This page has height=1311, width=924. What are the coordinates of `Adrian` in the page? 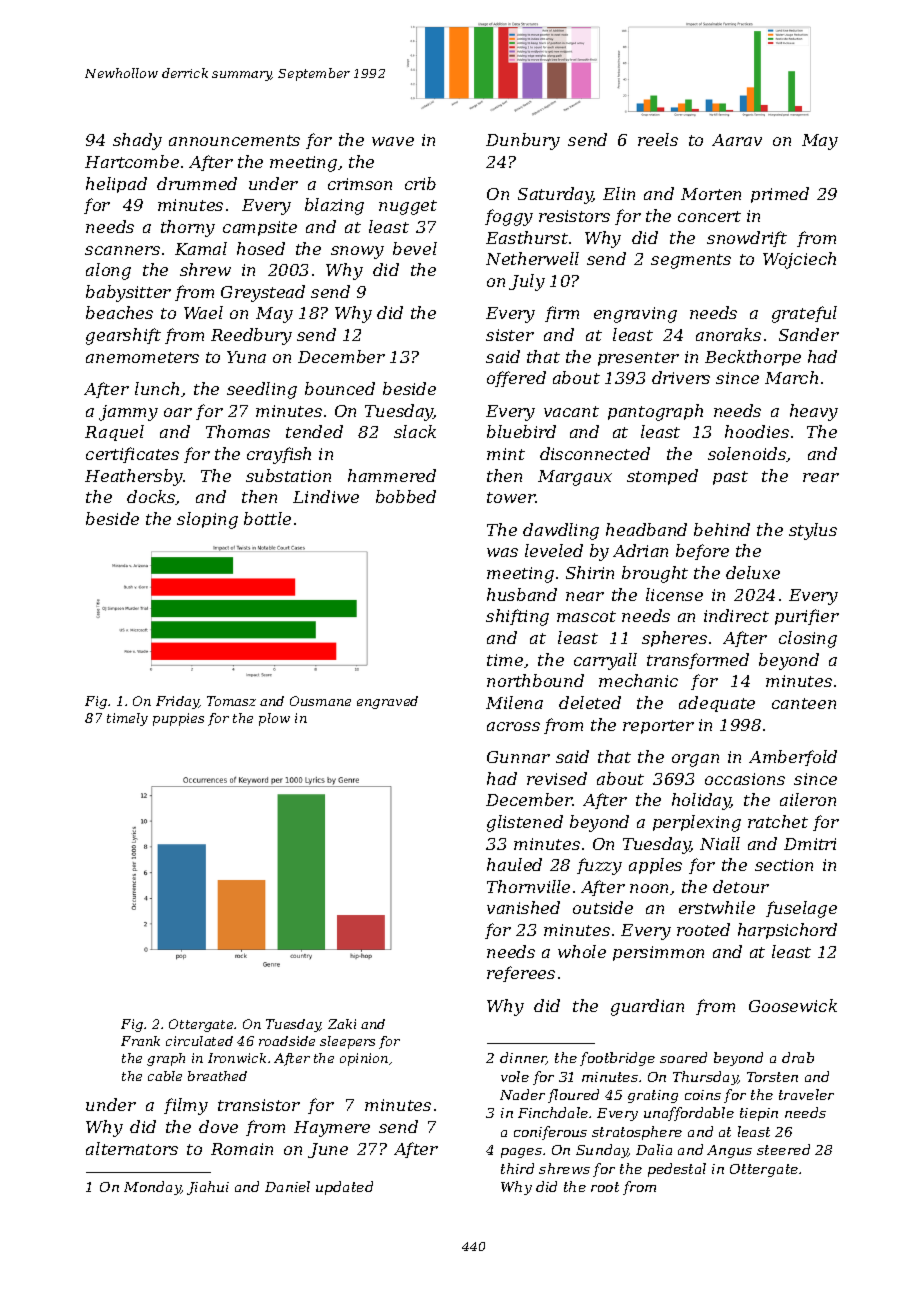 It's located at (640, 550).
